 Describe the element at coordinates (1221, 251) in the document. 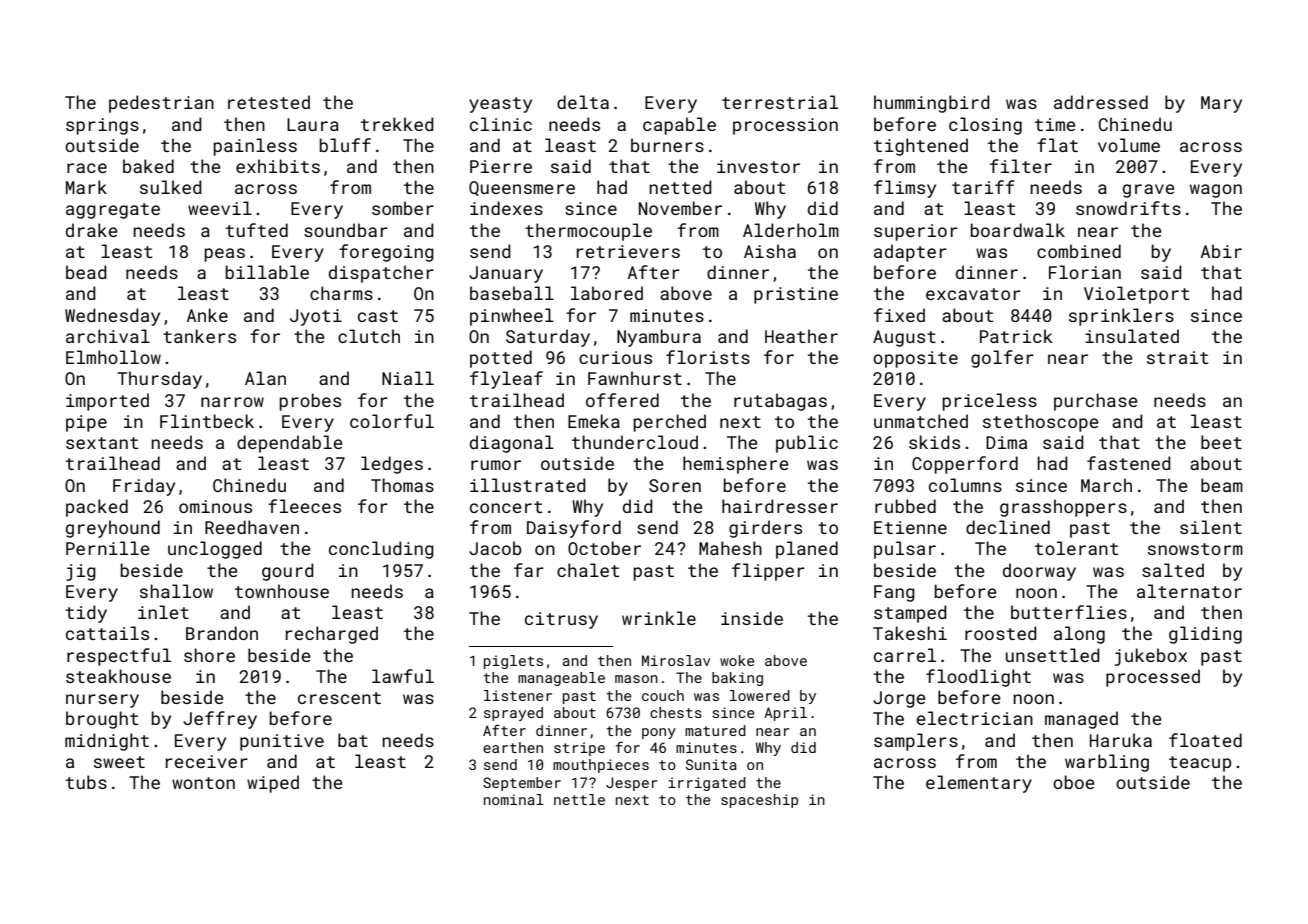

I see `Abir` at that location.
